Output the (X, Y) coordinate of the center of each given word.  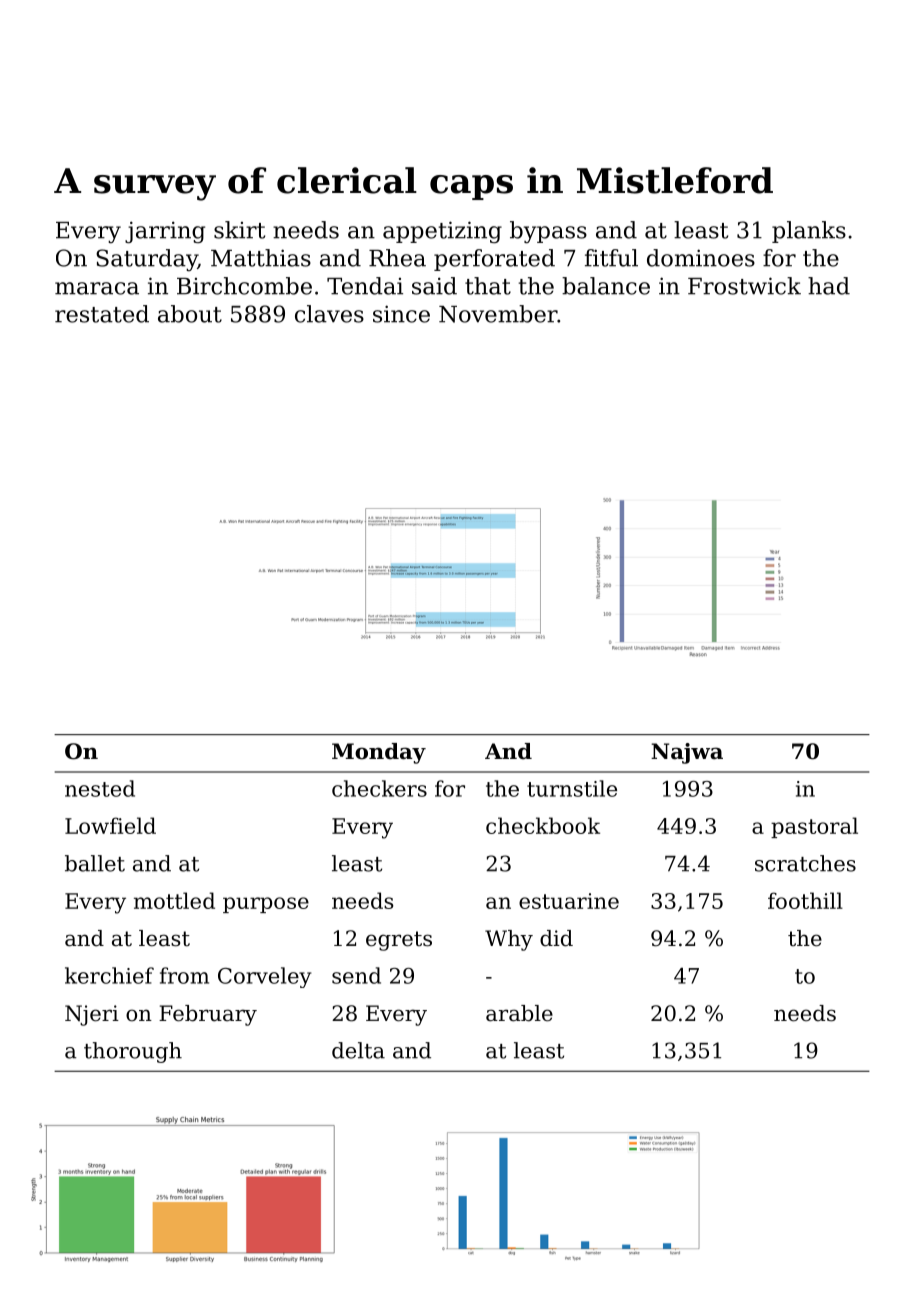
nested (100, 788)
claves (329, 314)
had (829, 286)
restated (102, 314)
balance (606, 286)
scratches (805, 863)
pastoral (814, 827)
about (190, 314)
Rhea (397, 258)
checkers (379, 788)
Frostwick (744, 286)
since (401, 314)
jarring (165, 232)
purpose (266, 905)
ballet (95, 863)
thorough (133, 1052)
